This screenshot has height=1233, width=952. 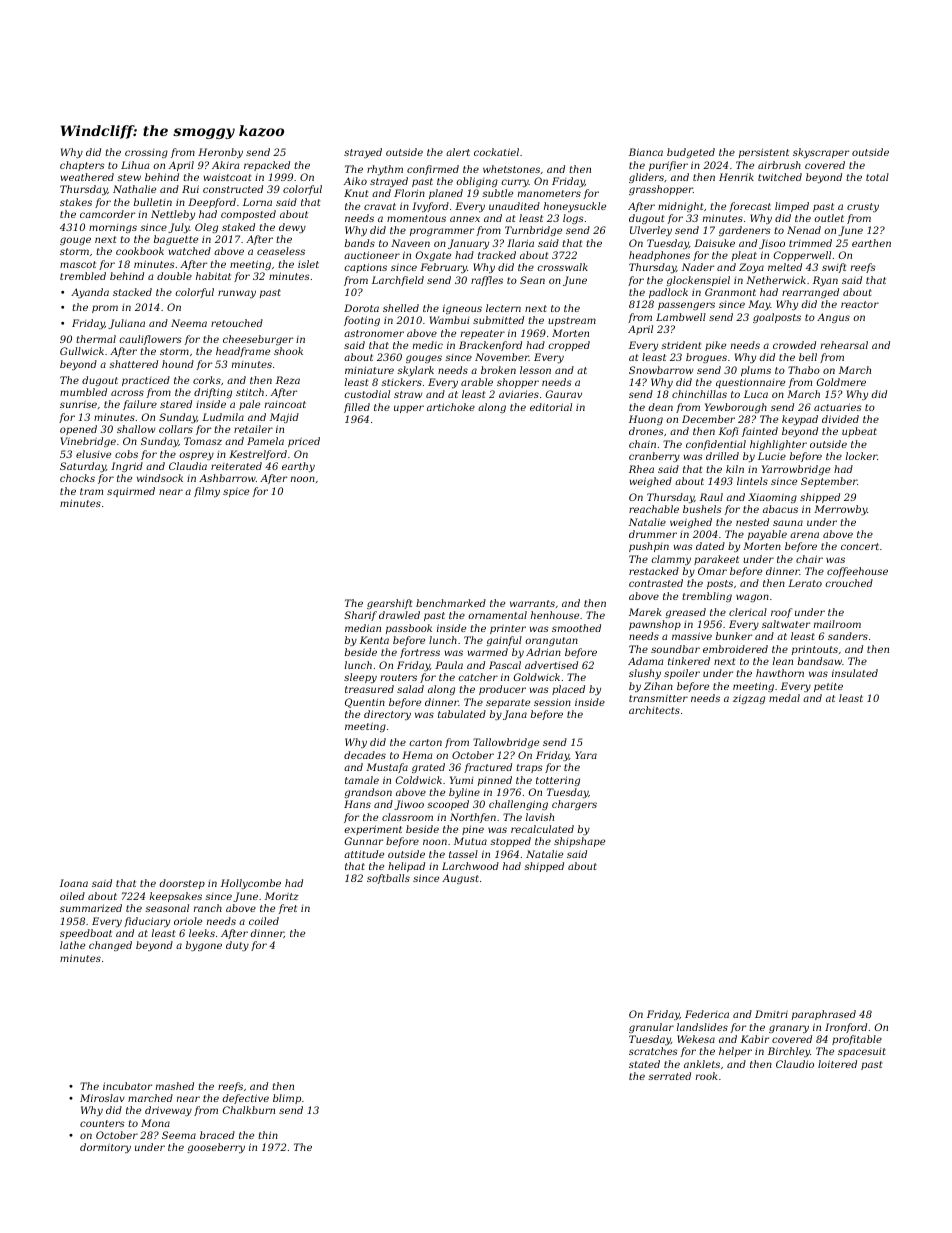 What do you see at coordinates (131, 492) in the screenshot?
I see `squirmed` at bounding box center [131, 492].
